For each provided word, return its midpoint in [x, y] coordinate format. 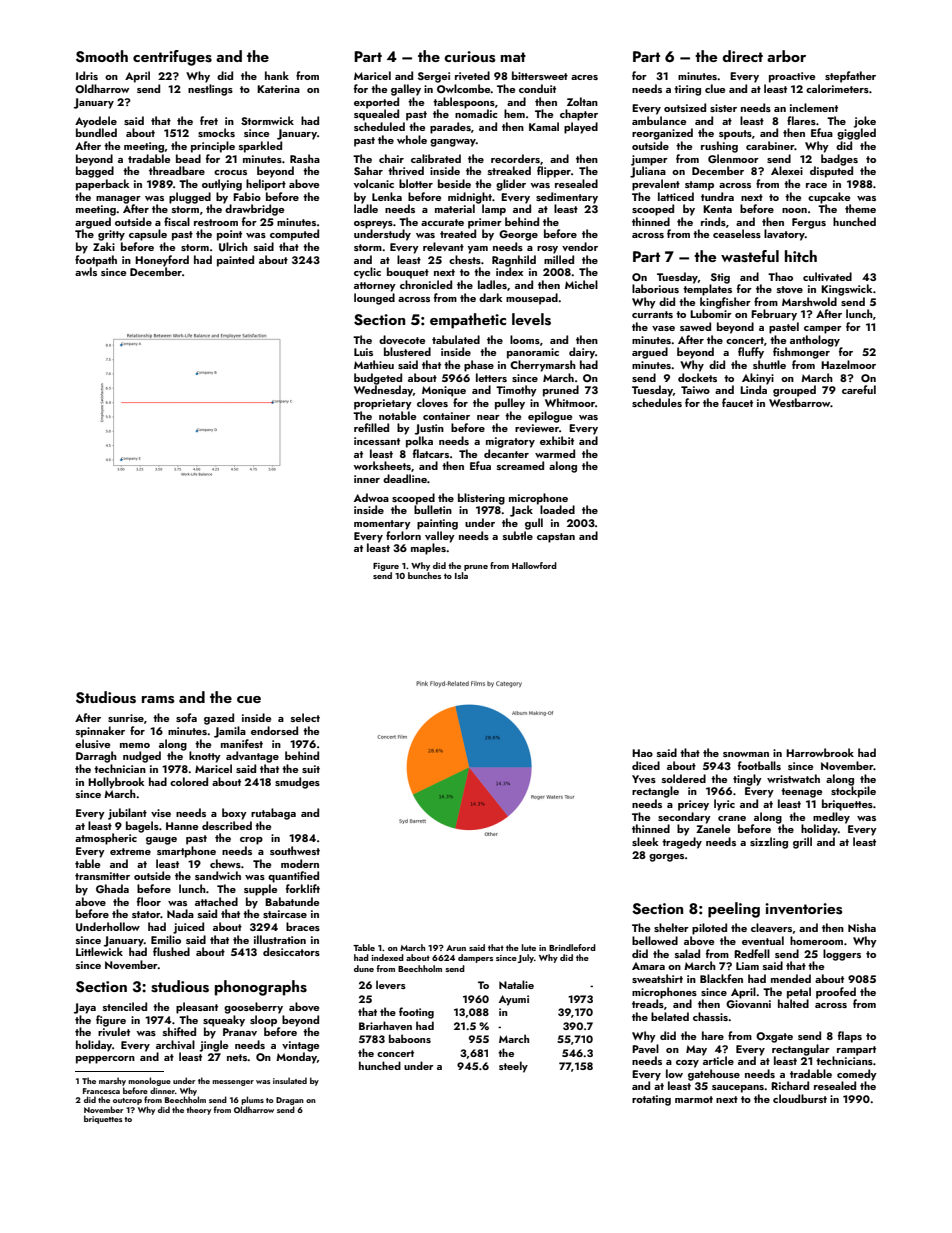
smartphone [186, 852]
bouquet [408, 273]
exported [376, 103]
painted [235, 261]
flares [801, 120]
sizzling [769, 843]
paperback [103, 185]
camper [823, 330]
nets [237, 1057]
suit [311, 769]
